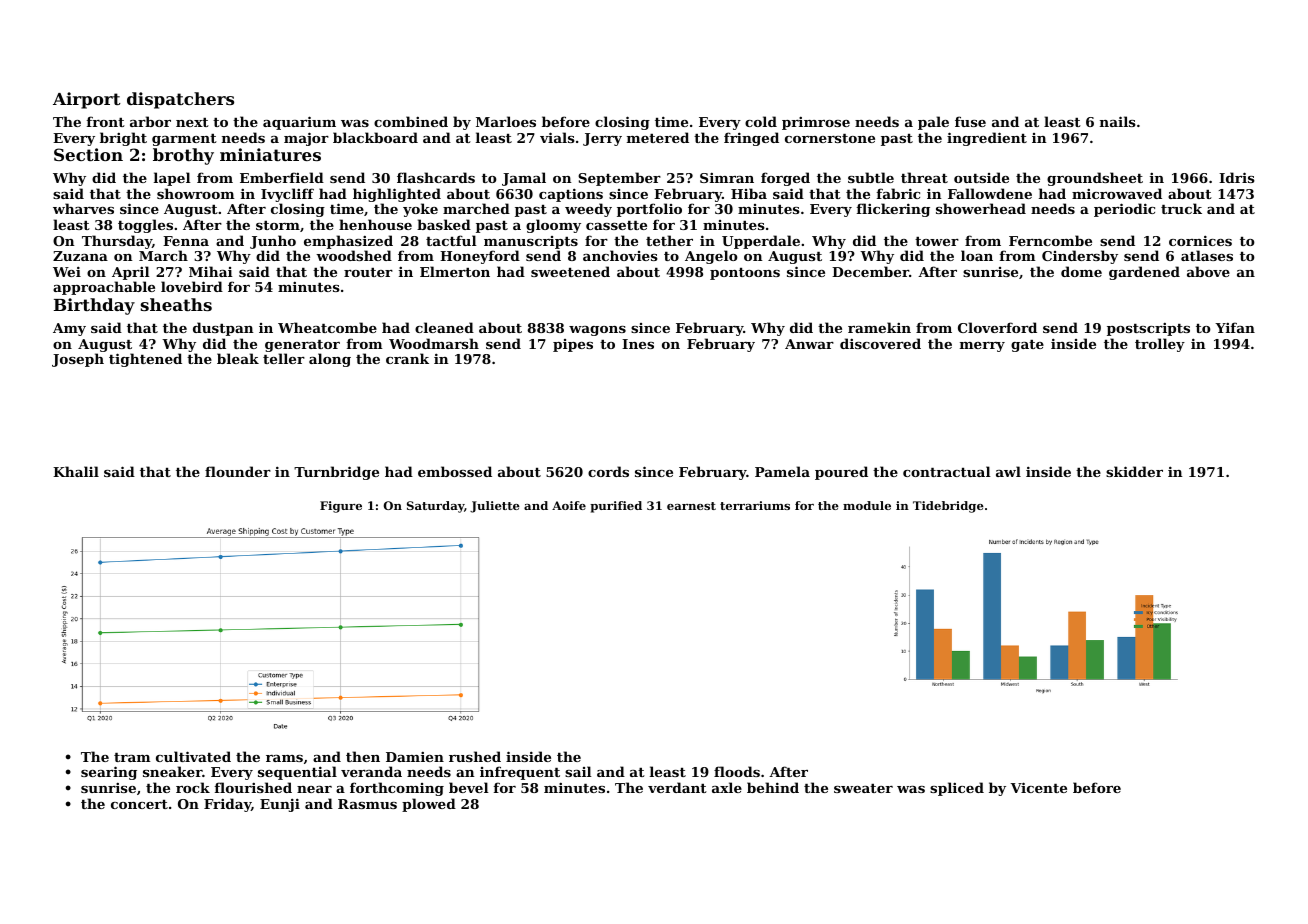 The width and height of the image is (1308, 924). I want to click on dispatchers, so click(180, 100).
